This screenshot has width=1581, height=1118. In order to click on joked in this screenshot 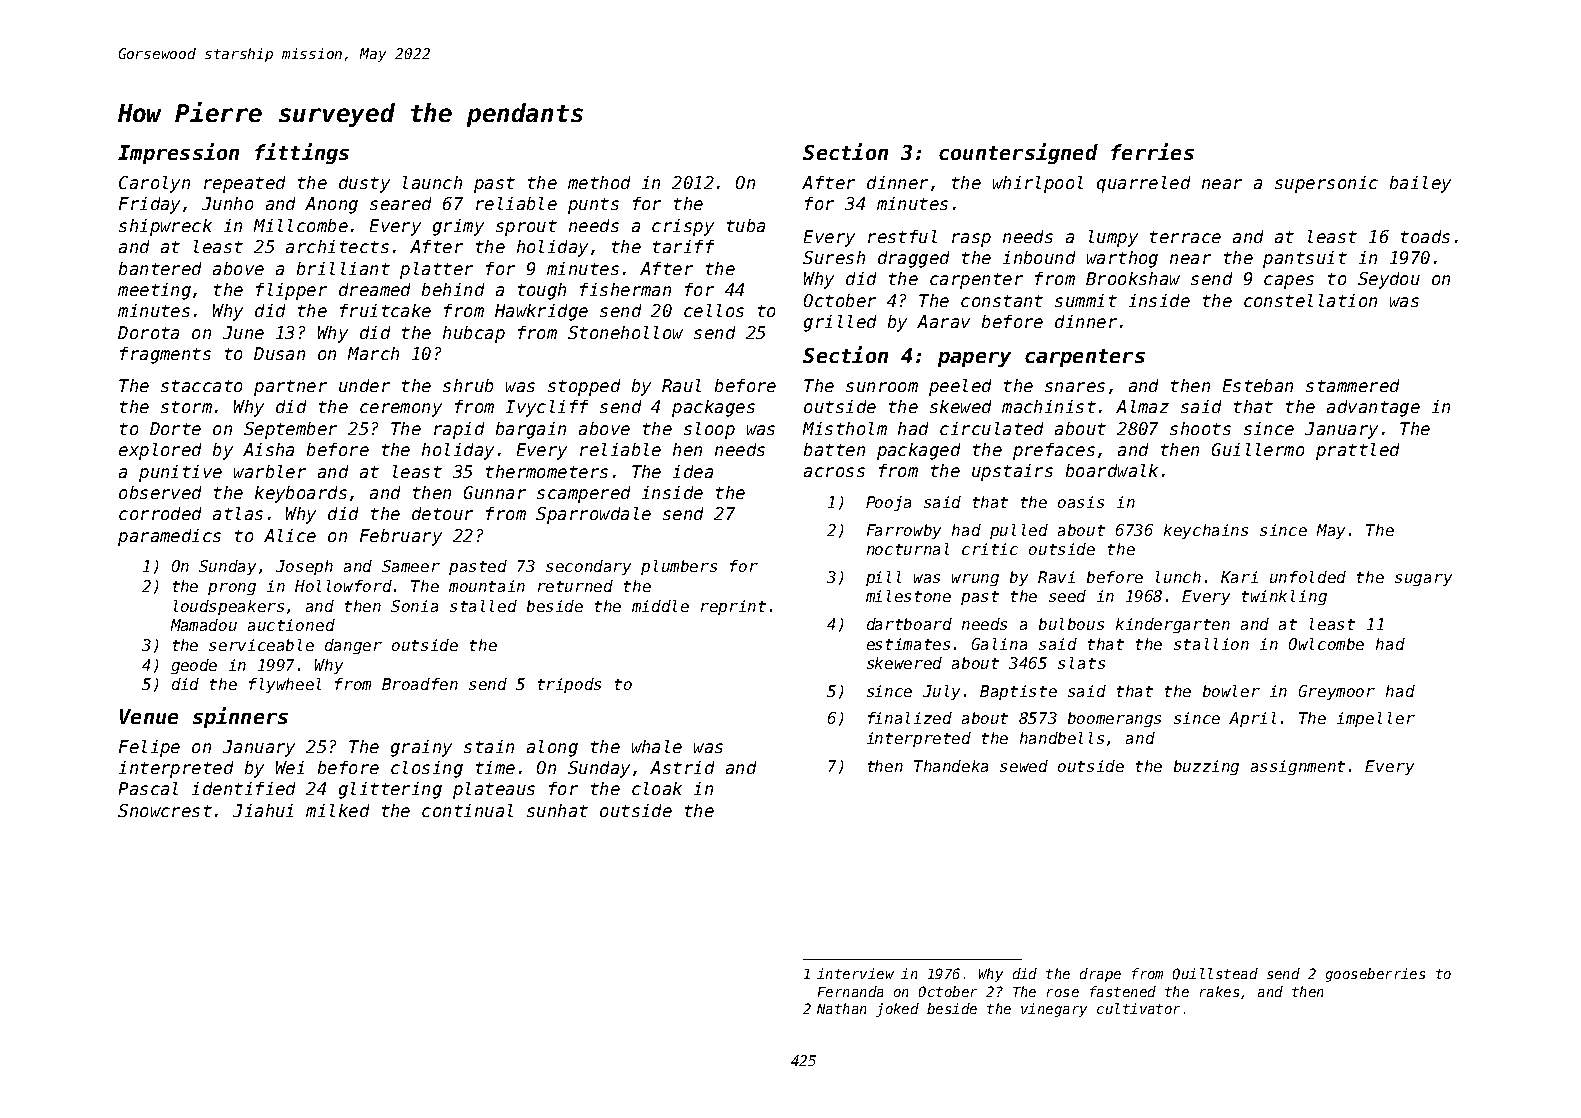, I will do `click(897, 1010)`.
